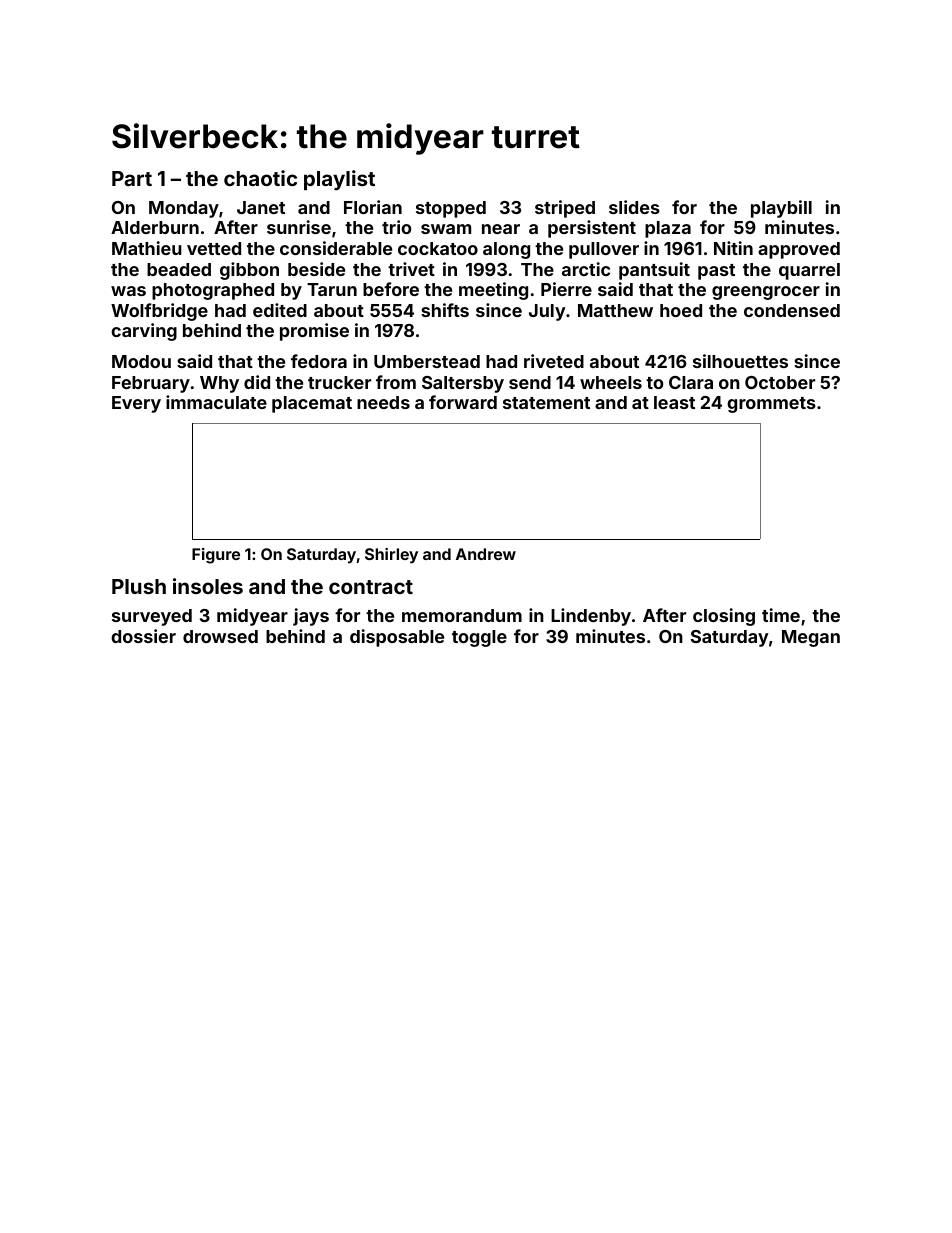  What do you see at coordinates (141, 361) in the screenshot?
I see `Modou` at bounding box center [141, 361].
